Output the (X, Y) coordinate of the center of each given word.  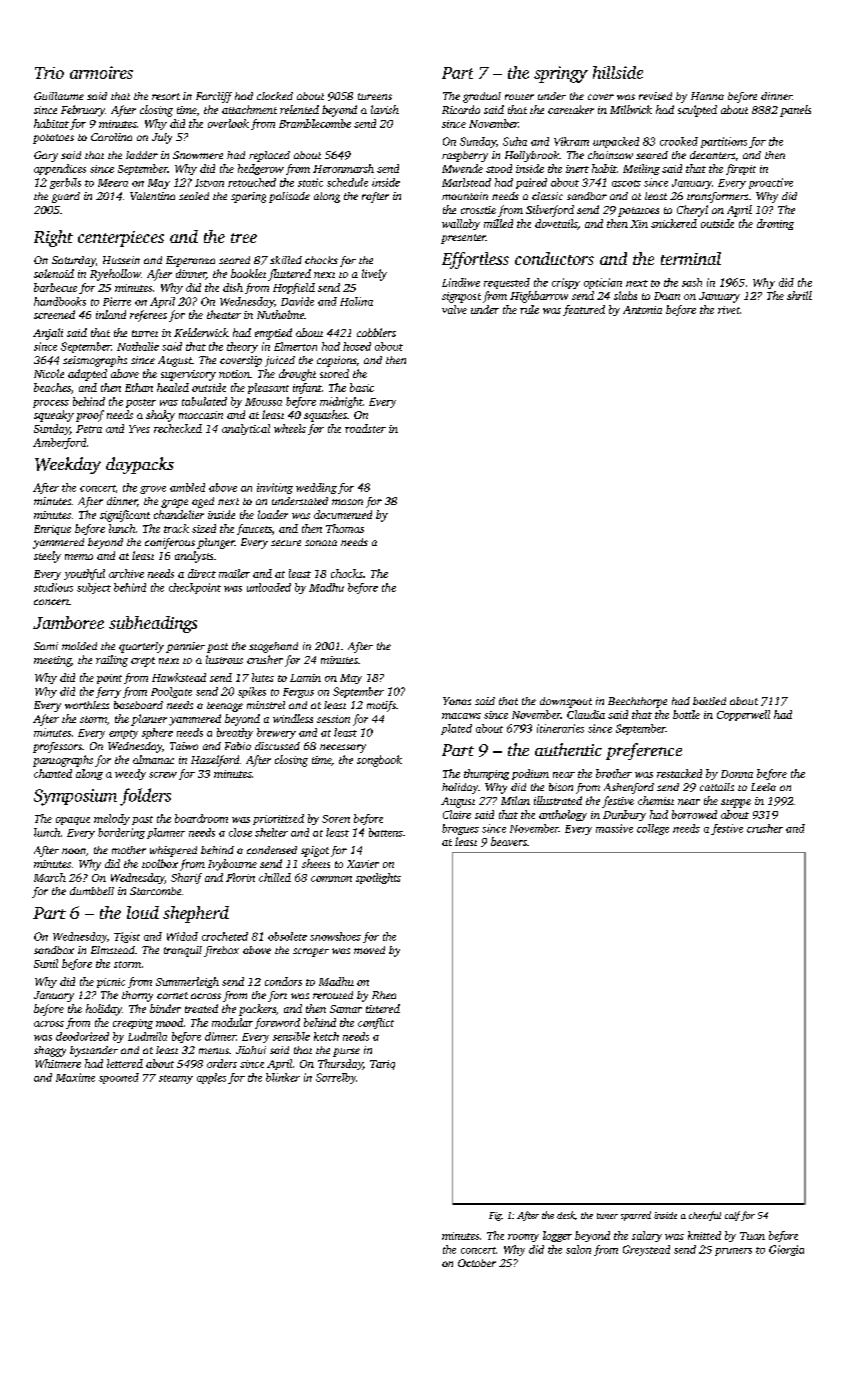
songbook (379, 761)
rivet (729, 310)
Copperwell (743, 715)
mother (129, 850)
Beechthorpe (637, 702)
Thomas (345, 528)
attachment (249, 109)
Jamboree (68, 622)
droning (775, 224)
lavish (385, 109)
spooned (119, 1078)
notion (234, 374)
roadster (365, 428)
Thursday (340, 1064)
